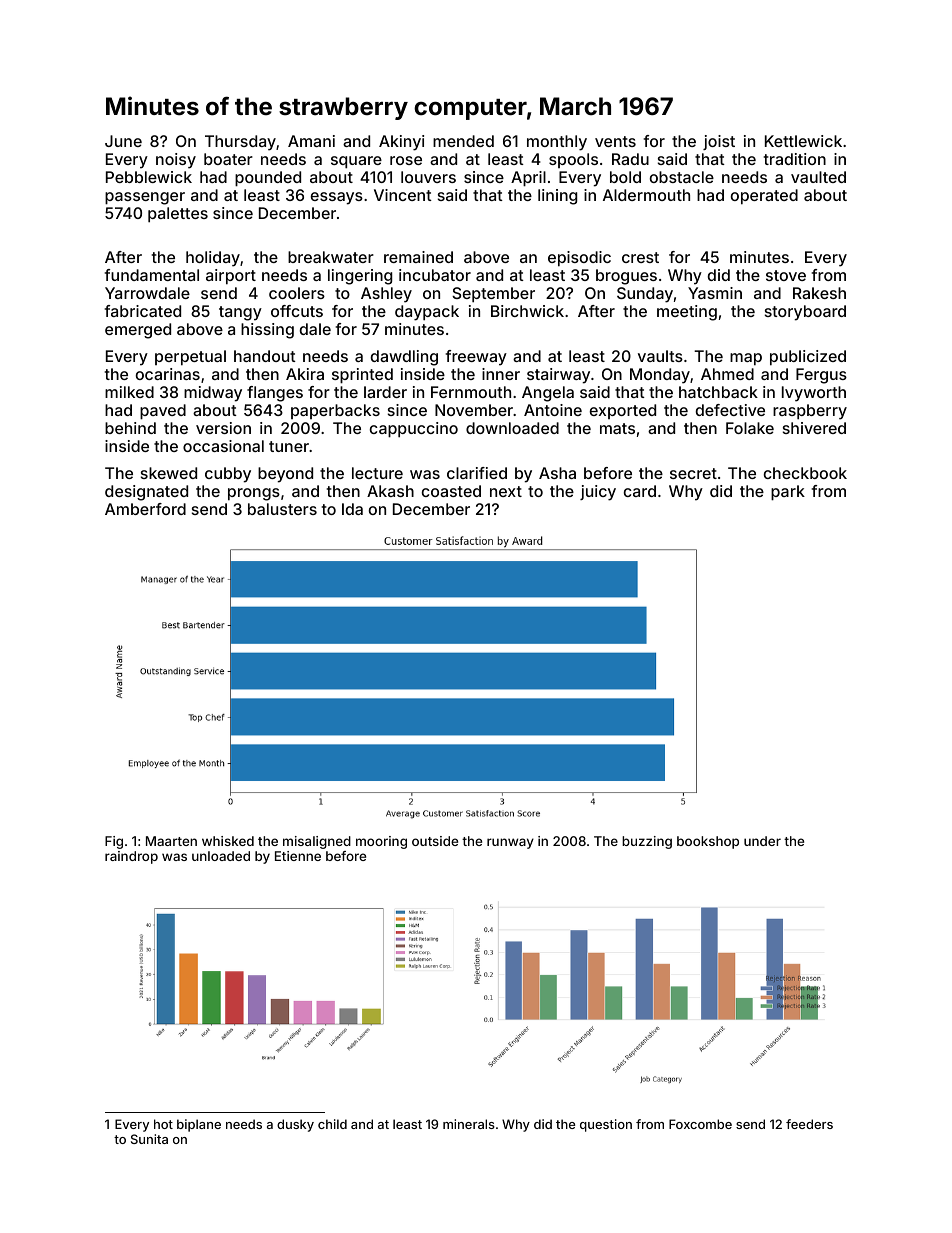 Image resolution: width=952 pixels, height=1233 pixels. I want to click on park, so click(788, 493).
